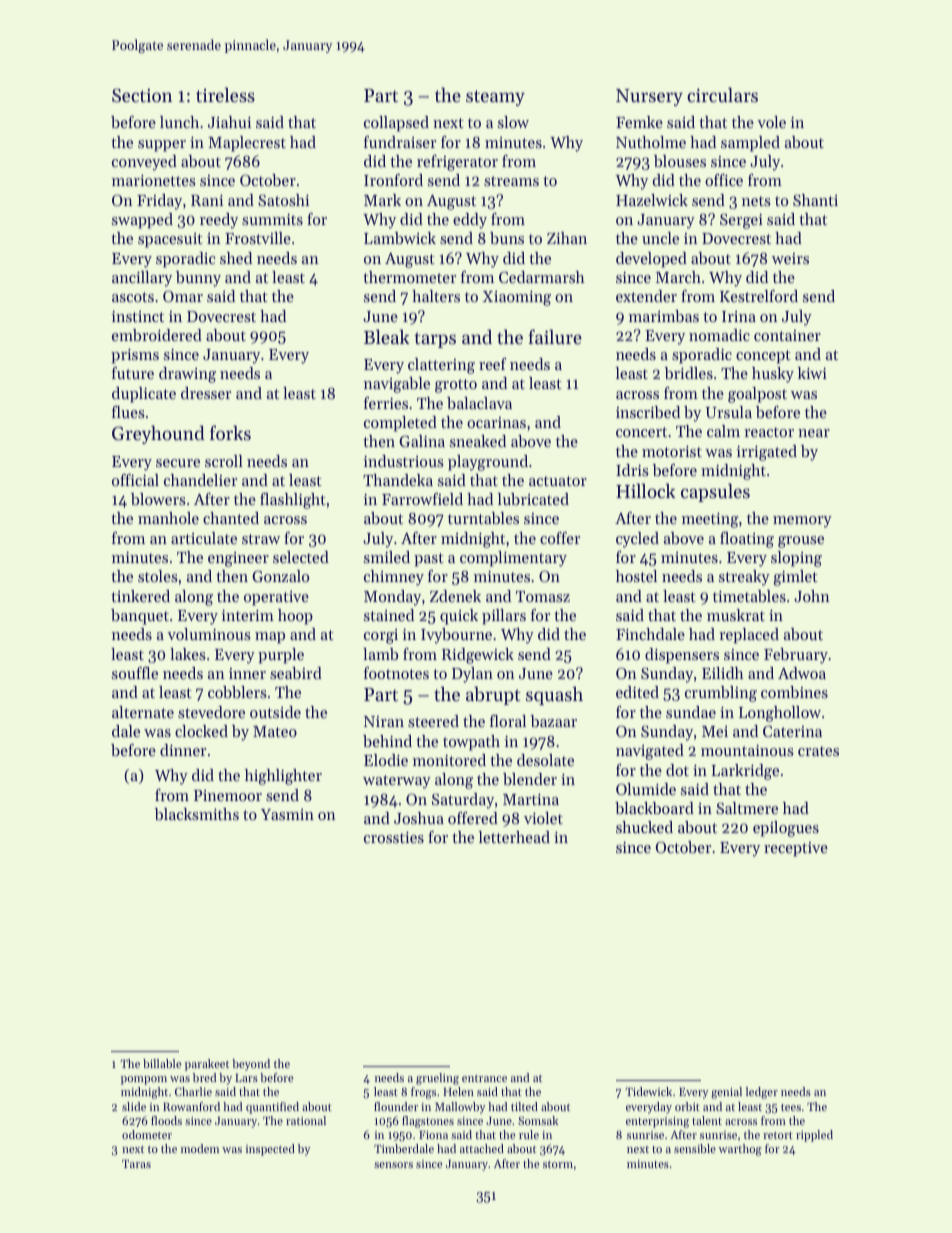  I want to click on Adwoa, so click(802, 673).
